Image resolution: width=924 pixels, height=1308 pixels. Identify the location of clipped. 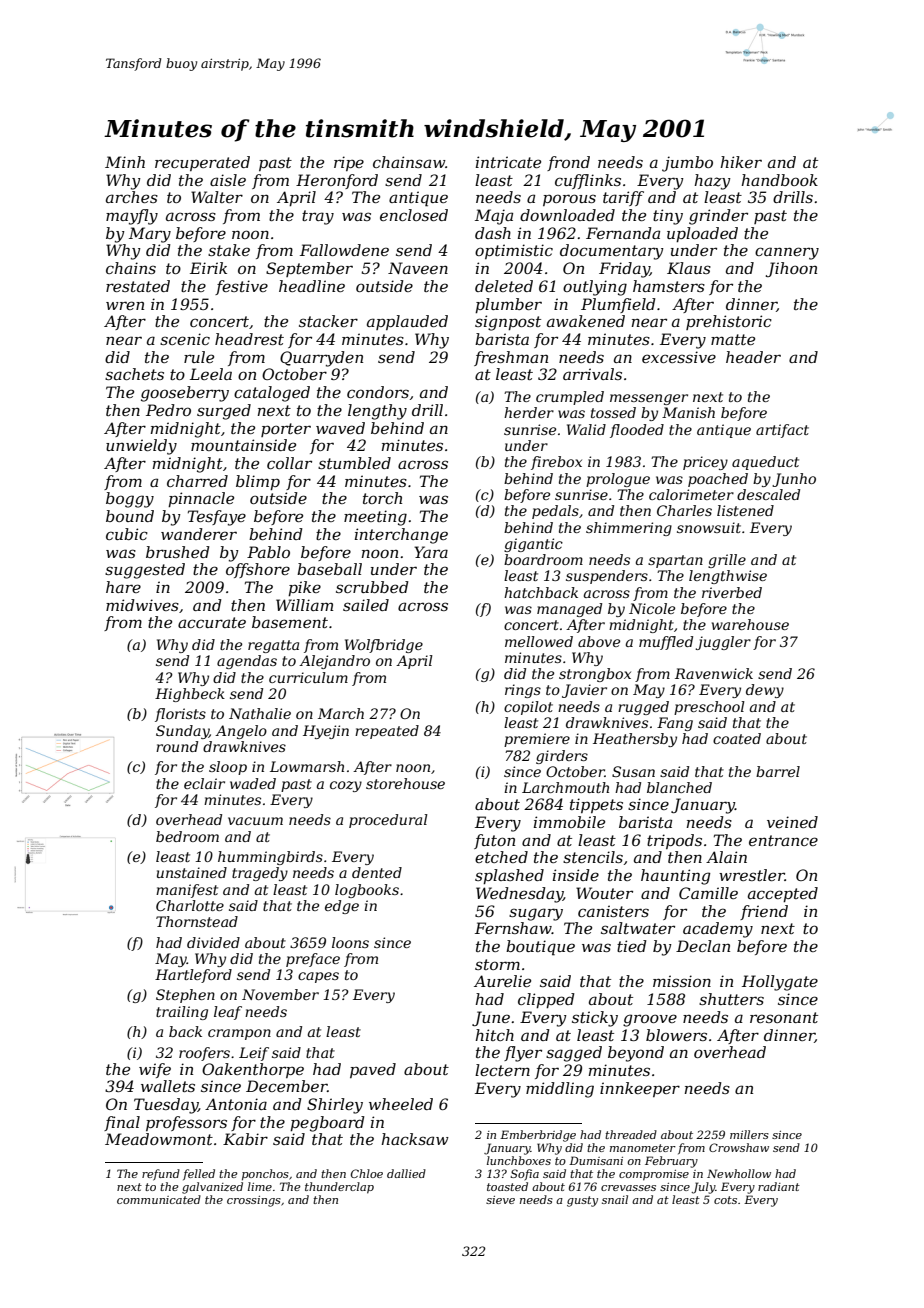
(546, 1000).
